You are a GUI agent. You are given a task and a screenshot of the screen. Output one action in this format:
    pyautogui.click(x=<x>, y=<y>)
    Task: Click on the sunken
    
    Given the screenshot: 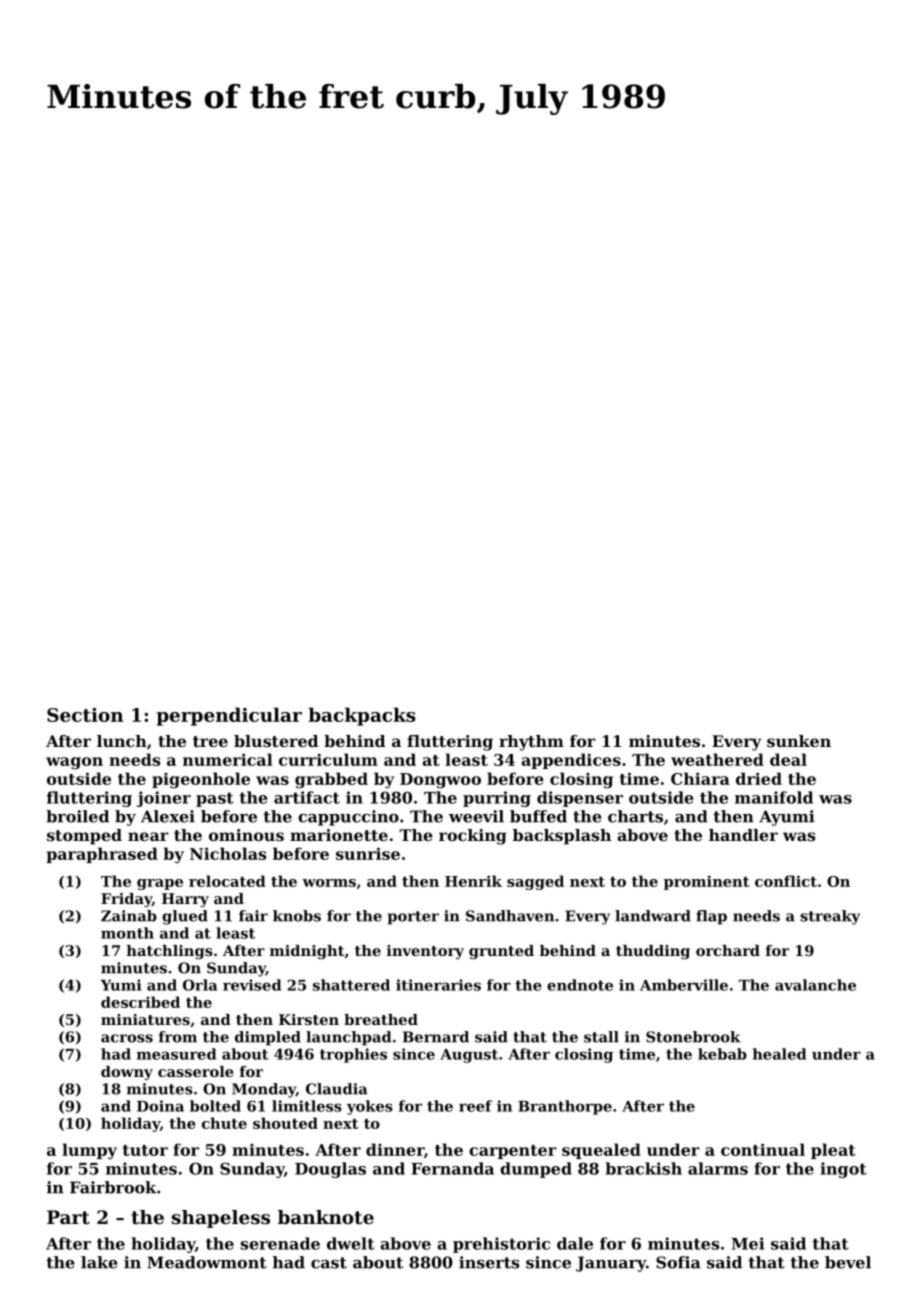 What is the action you would take?
    pyautogui.click(x=799, y=741)
